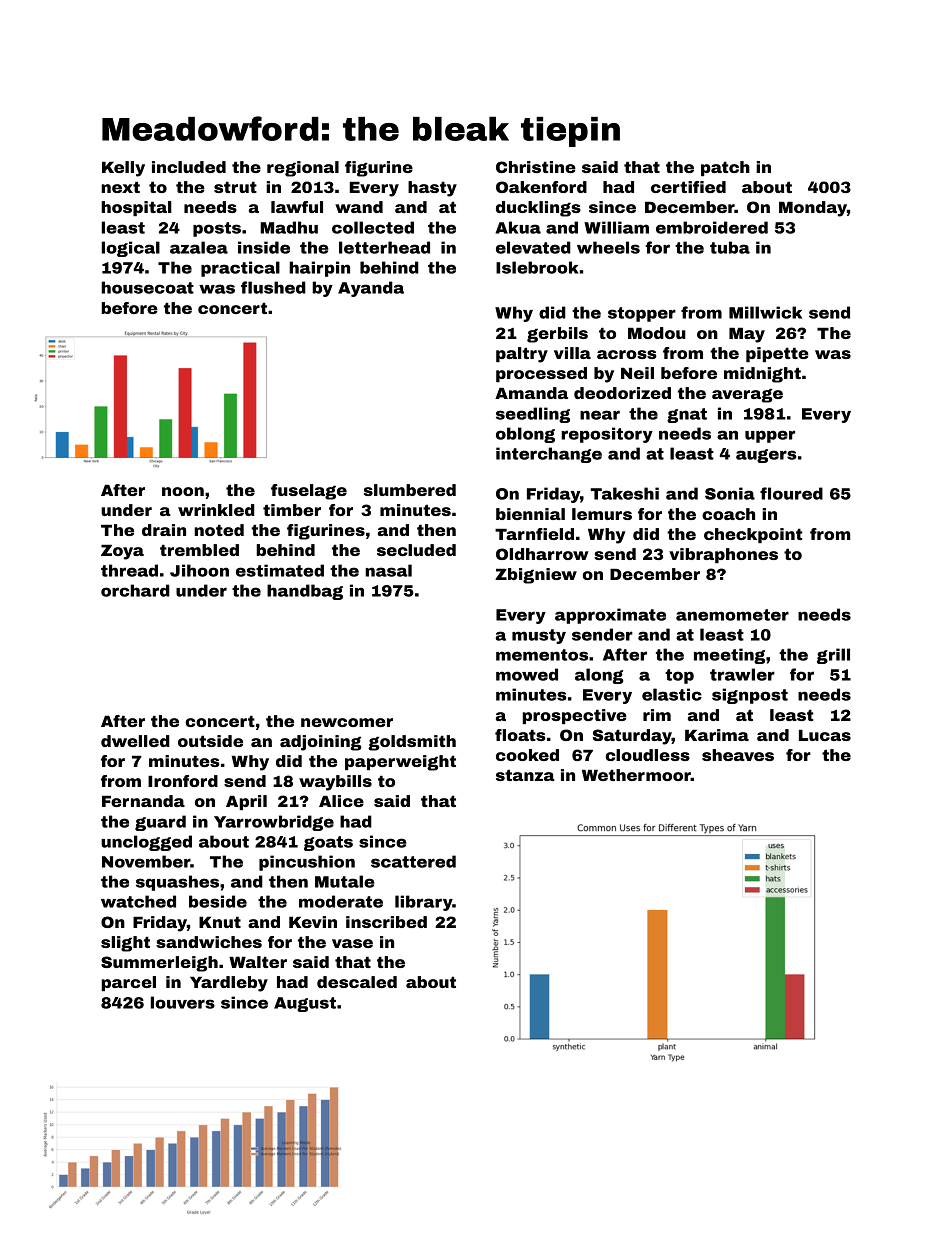 Image resolution: width=952 pixels, height=1233 pixels. Describe the element at coordinates (687, 415) in the document. I see `gnat` at that location.
